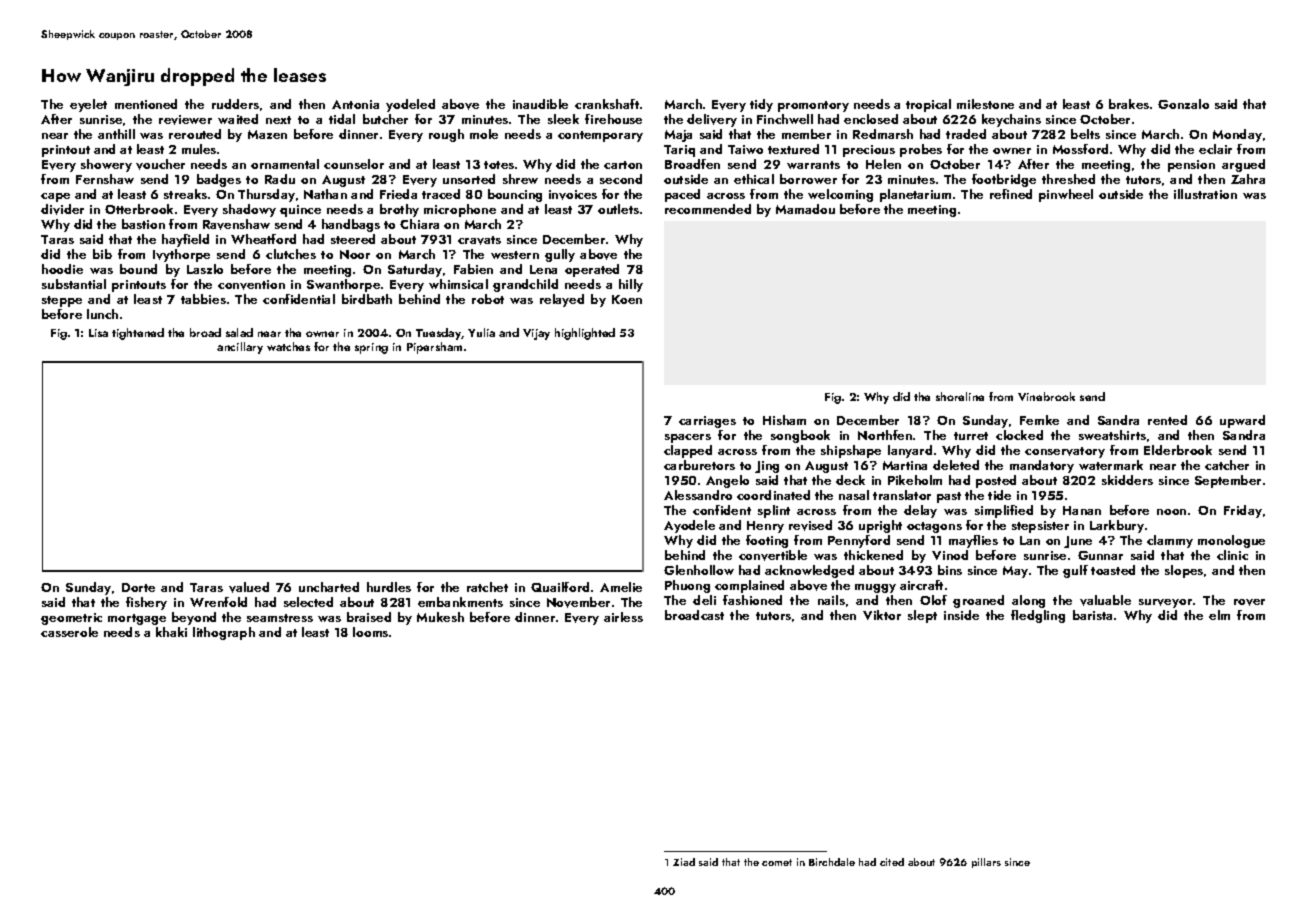 The image size is (1308, 924). What do you see at coordinates (960, 396) in the image?
I see `shoreline` at bounding box center [960, 396].
